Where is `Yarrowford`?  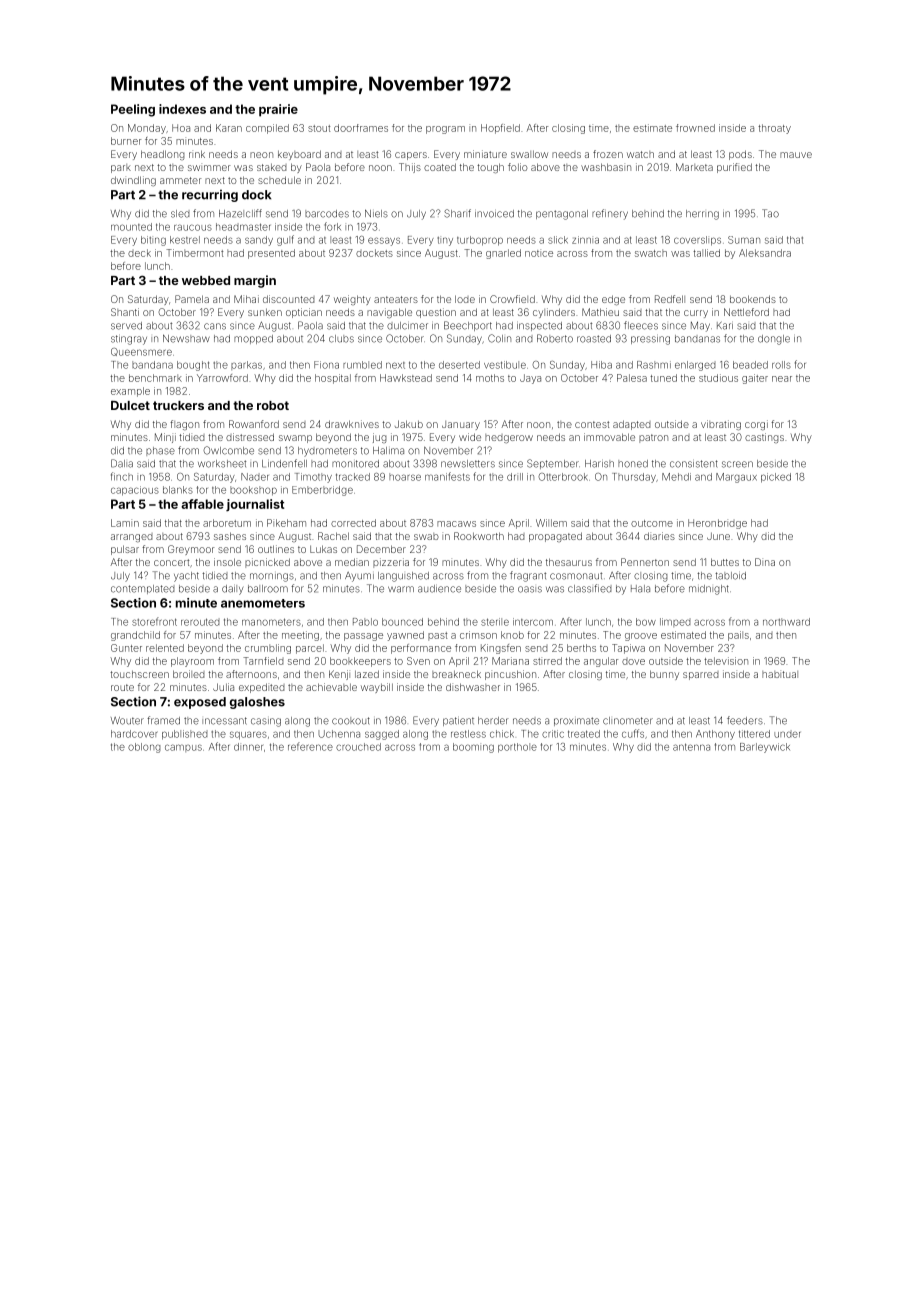
Yarrowford is located at coordinates (222, 378).
